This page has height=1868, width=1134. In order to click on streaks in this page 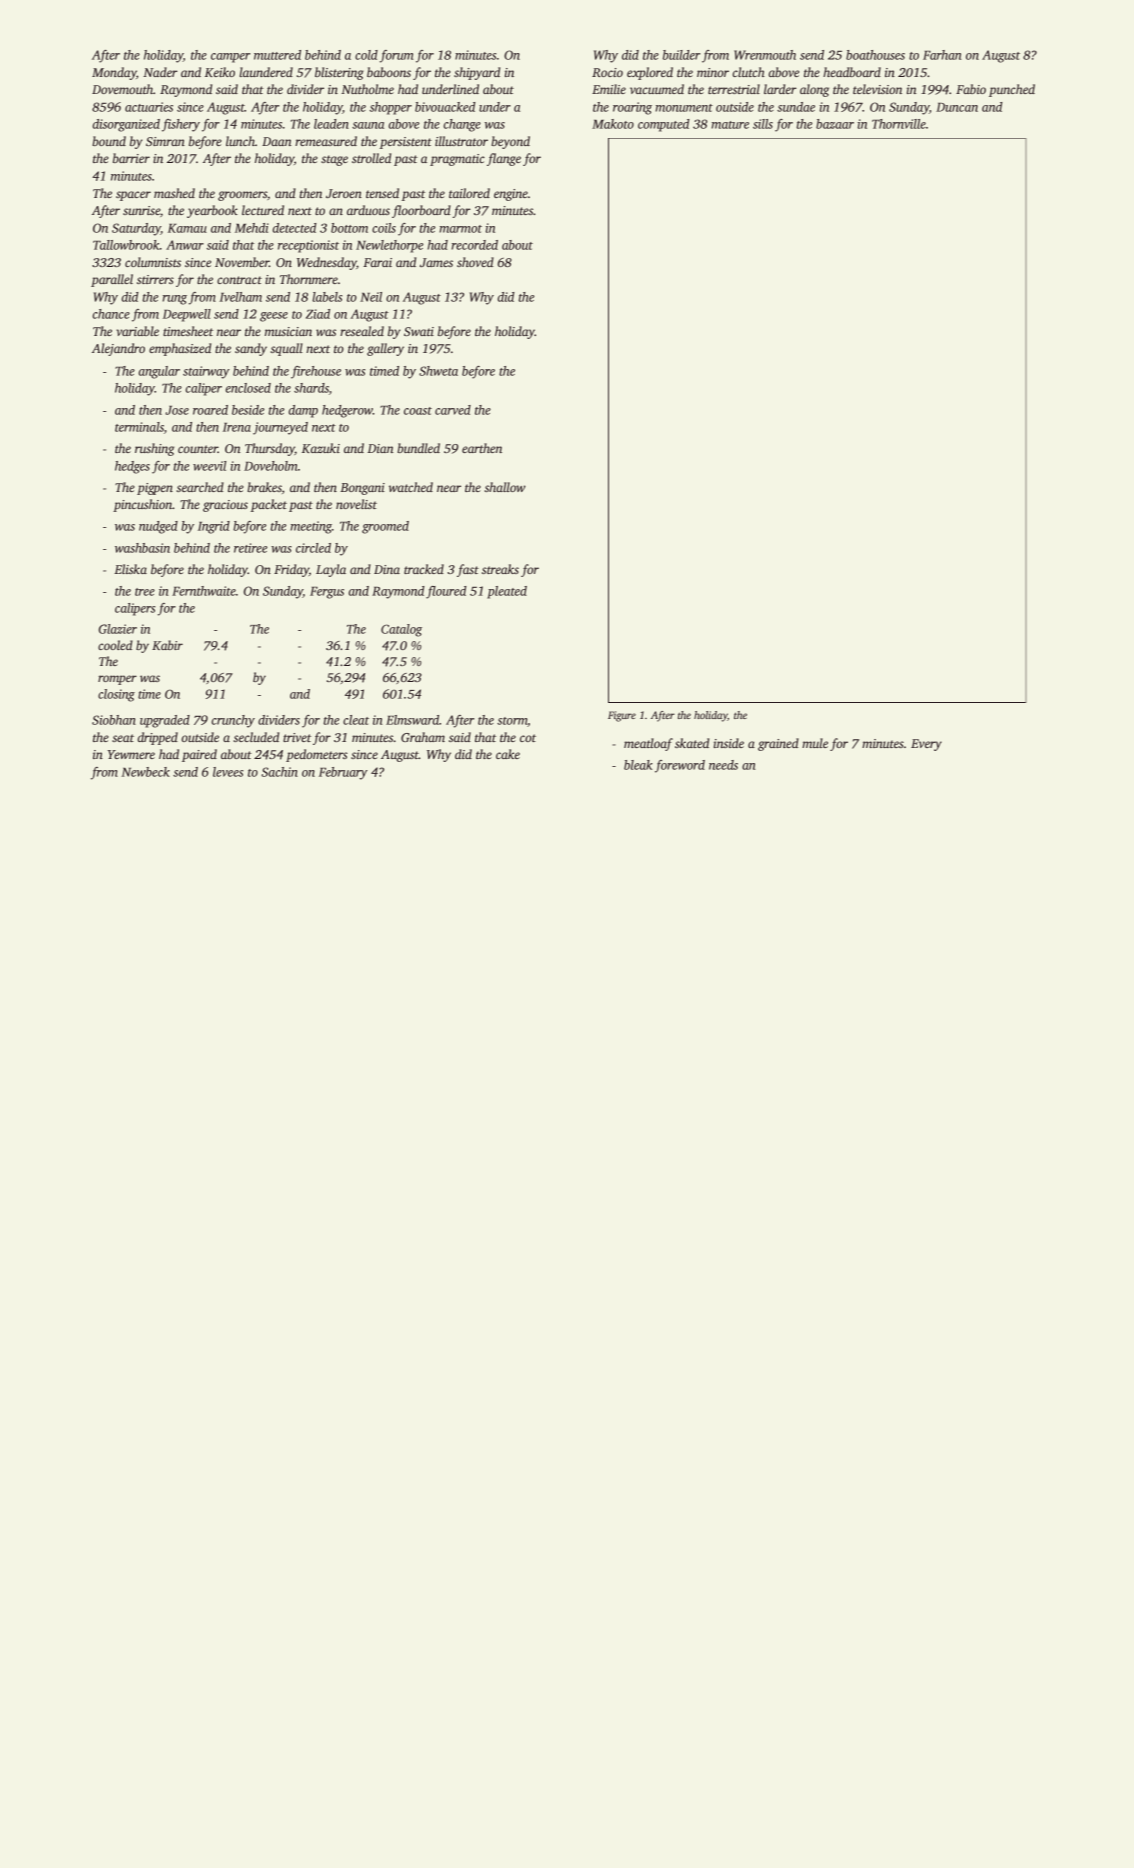, I will do `click(500, 569)`.
